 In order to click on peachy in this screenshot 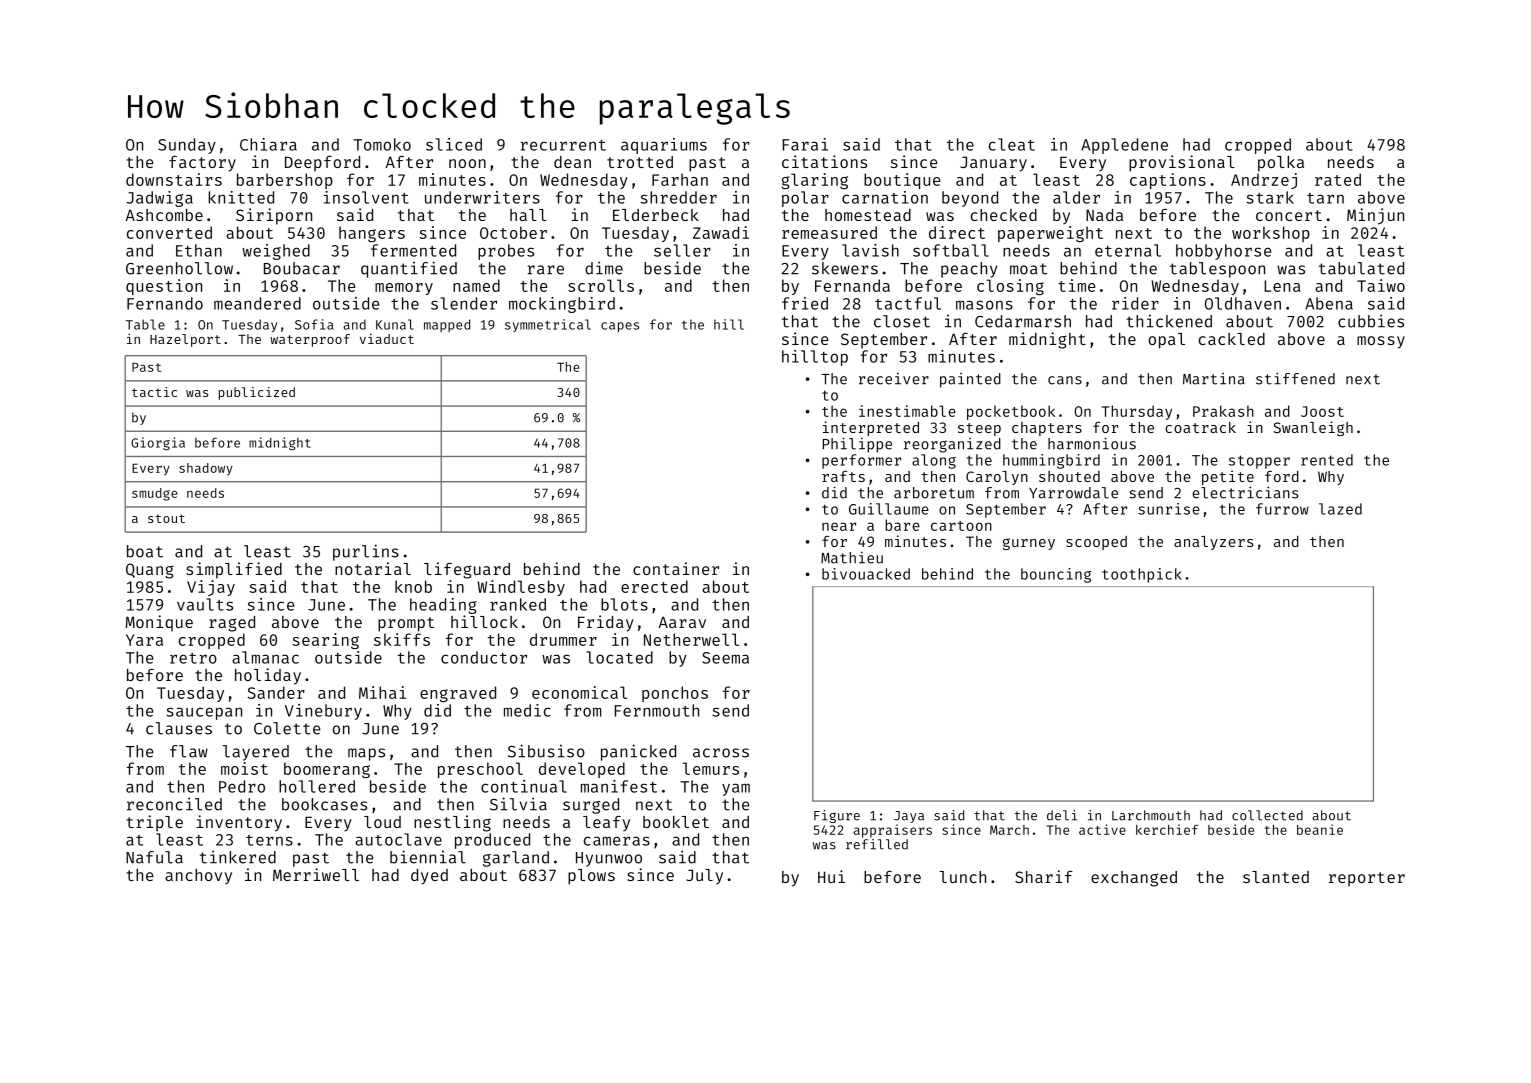, I will do `click(969, 270)`.
